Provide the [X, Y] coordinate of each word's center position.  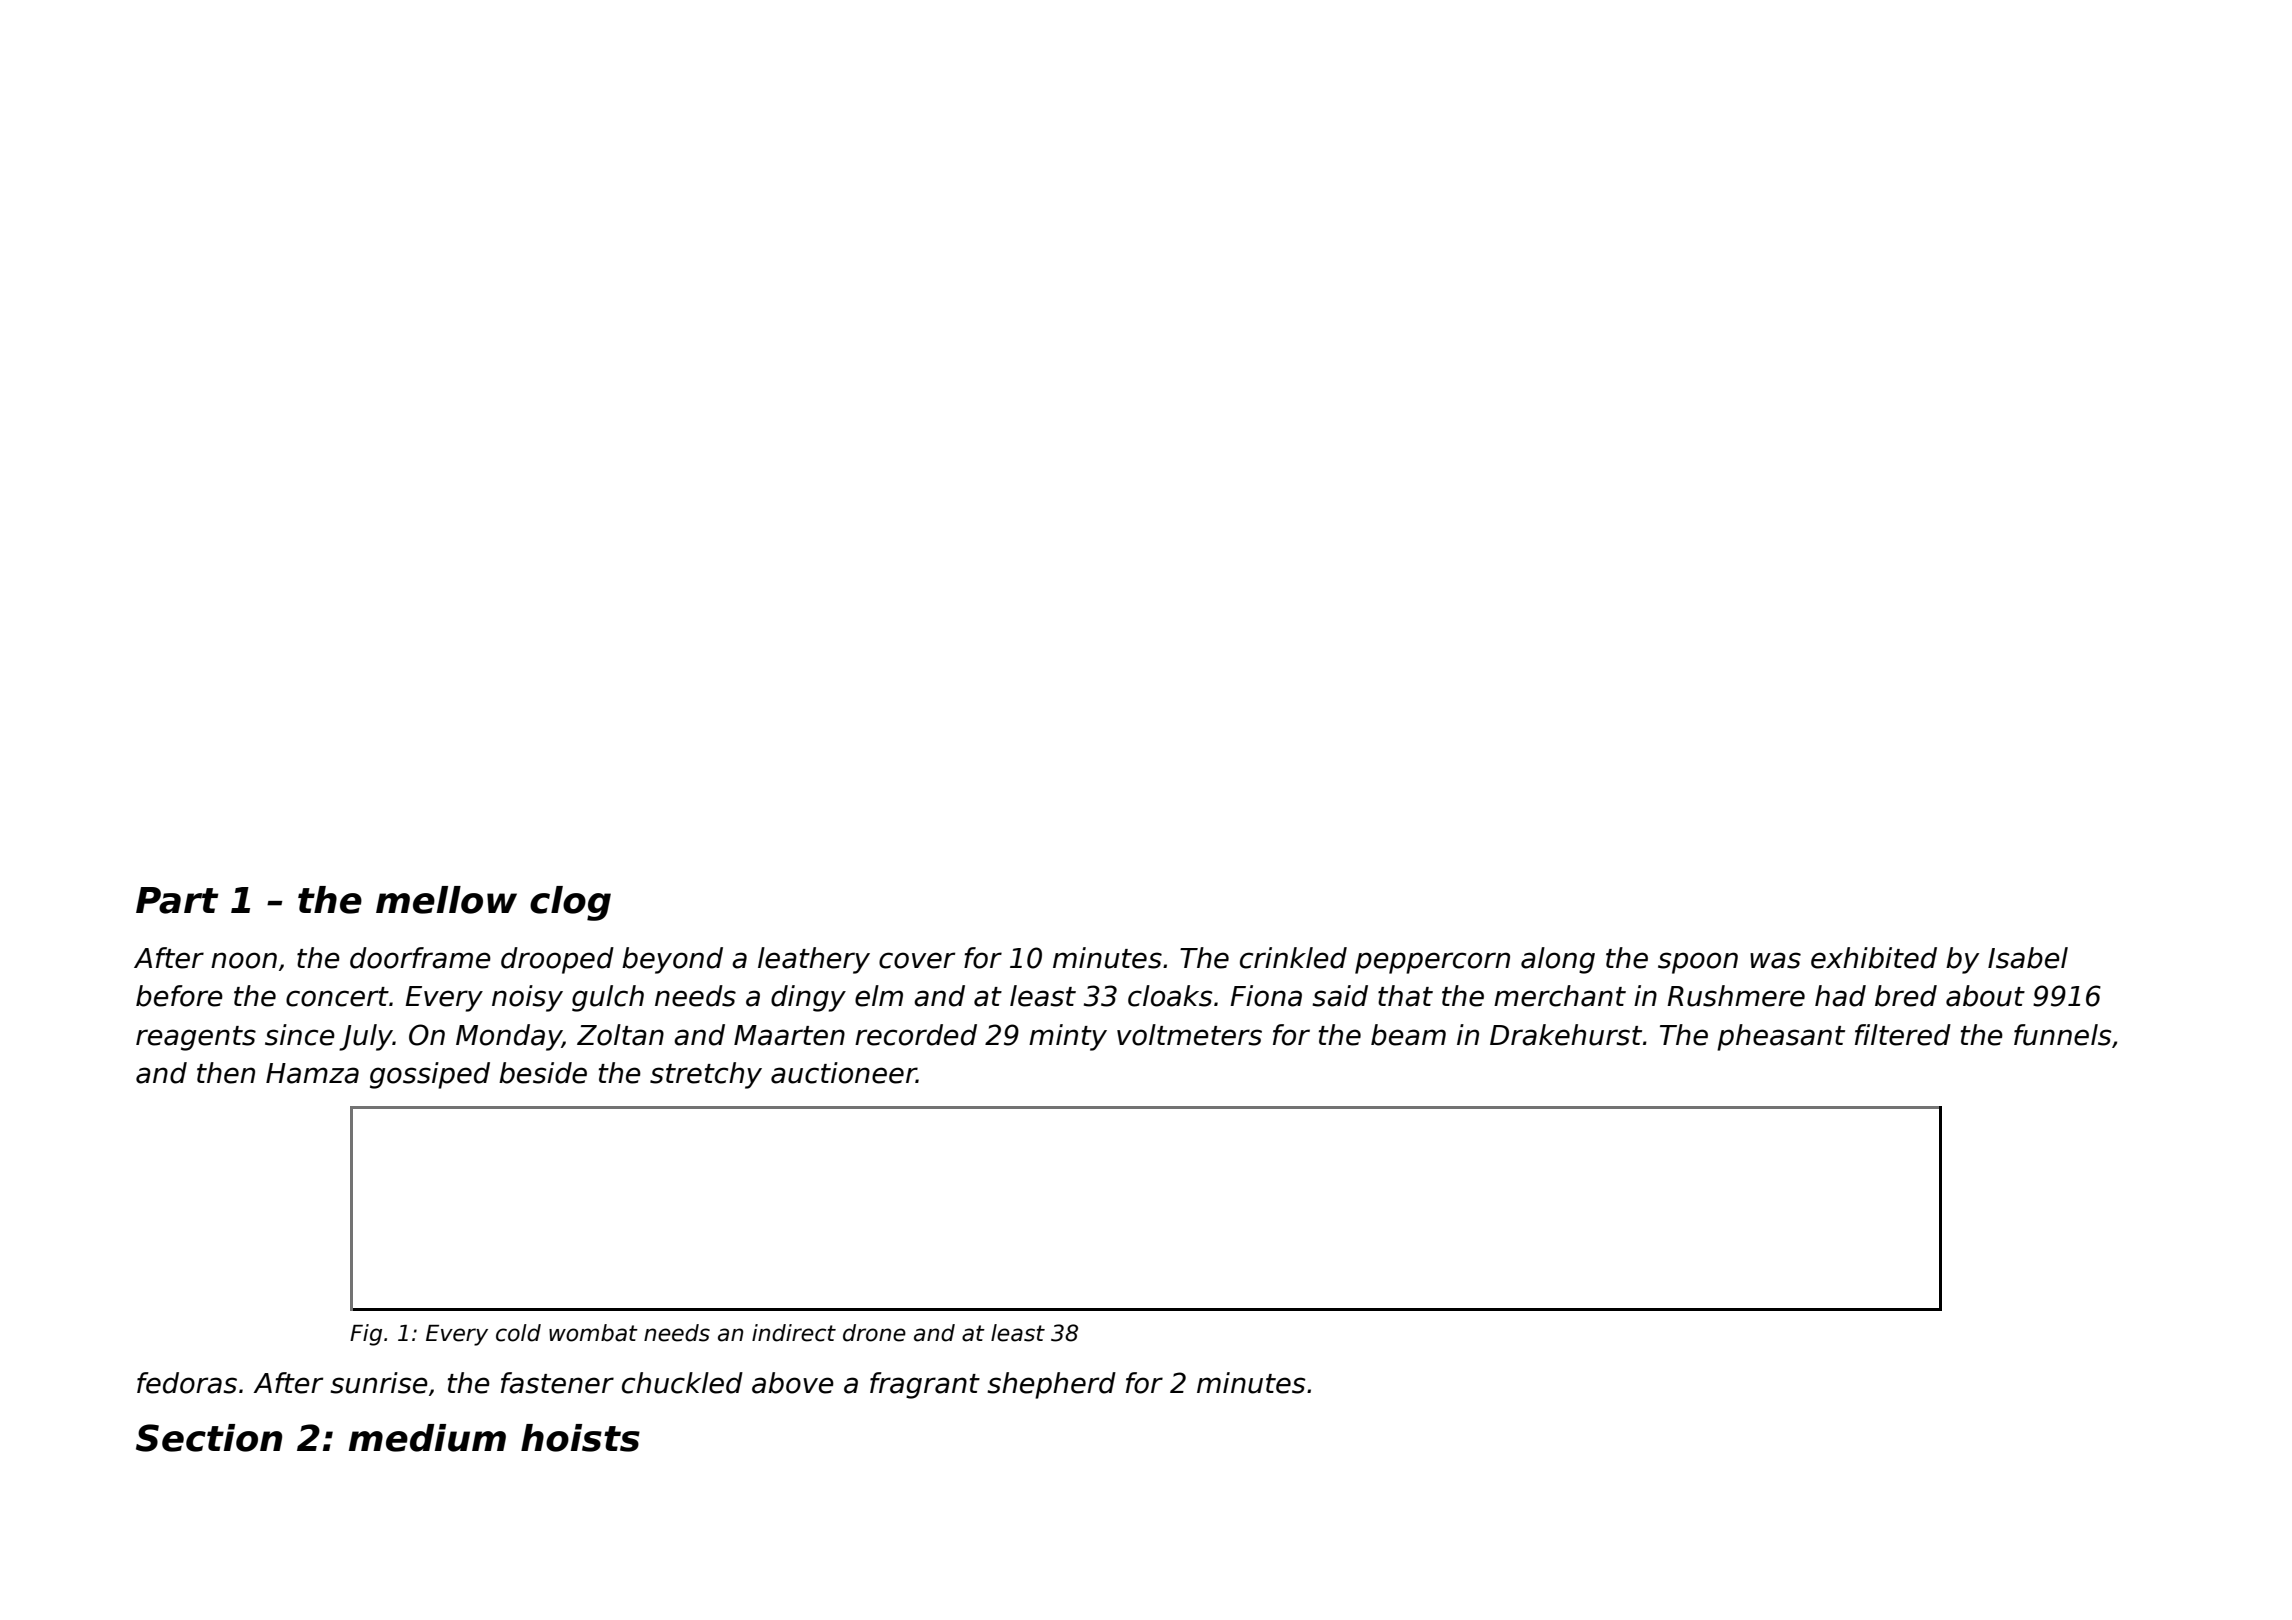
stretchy [706, 1075]
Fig [366, 1335]
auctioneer [843, 1073]
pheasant [1781, 1037]
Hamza [312, 1073]
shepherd [1051, 1385]
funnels [2063, 1035]
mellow [446, 900]
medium [427, 1438]
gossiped [430, 1075]
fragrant [925, 1385]
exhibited [1874, 958]
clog [570, 903]
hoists [580, 1438]
